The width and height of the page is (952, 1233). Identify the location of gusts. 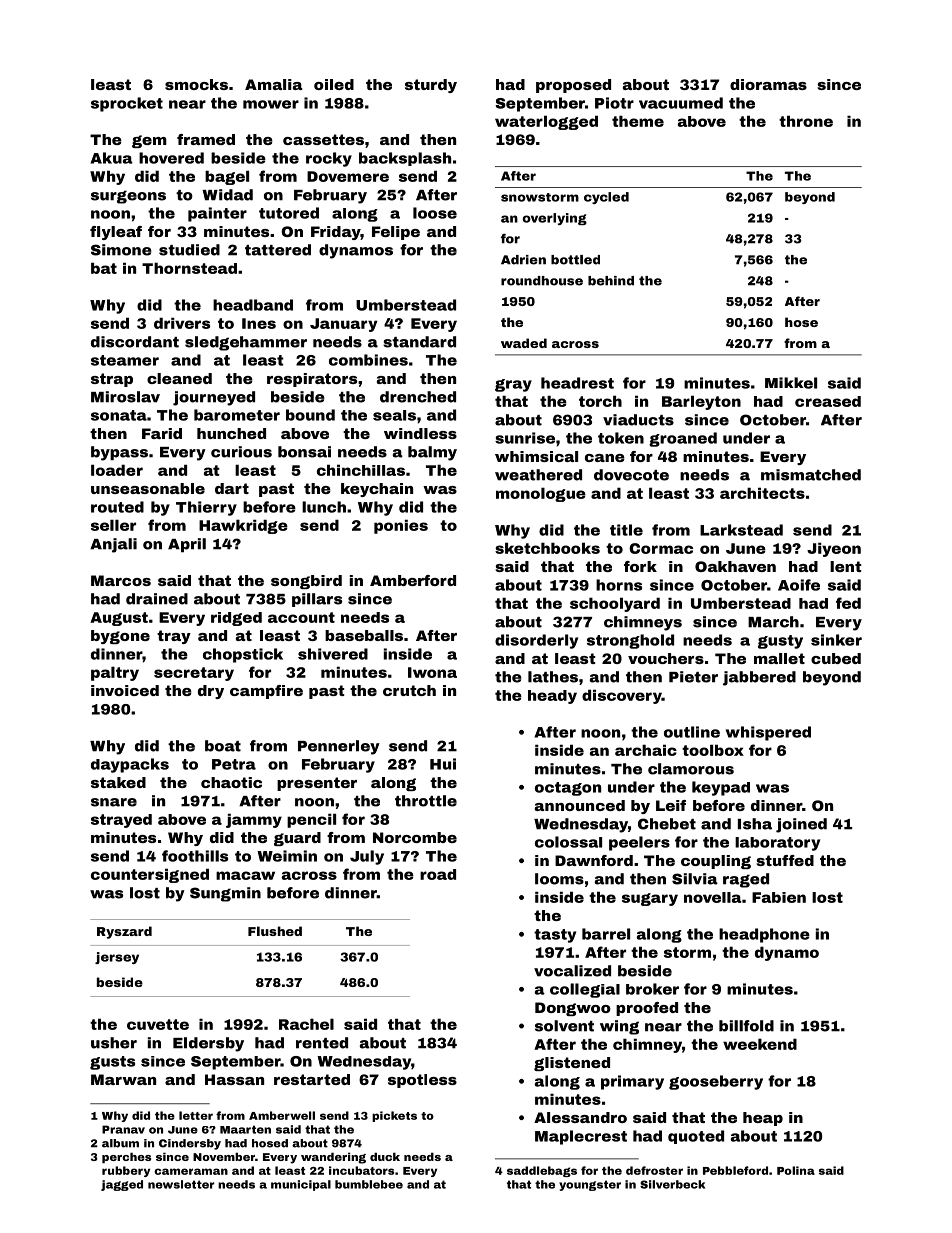
(112, 1063).
